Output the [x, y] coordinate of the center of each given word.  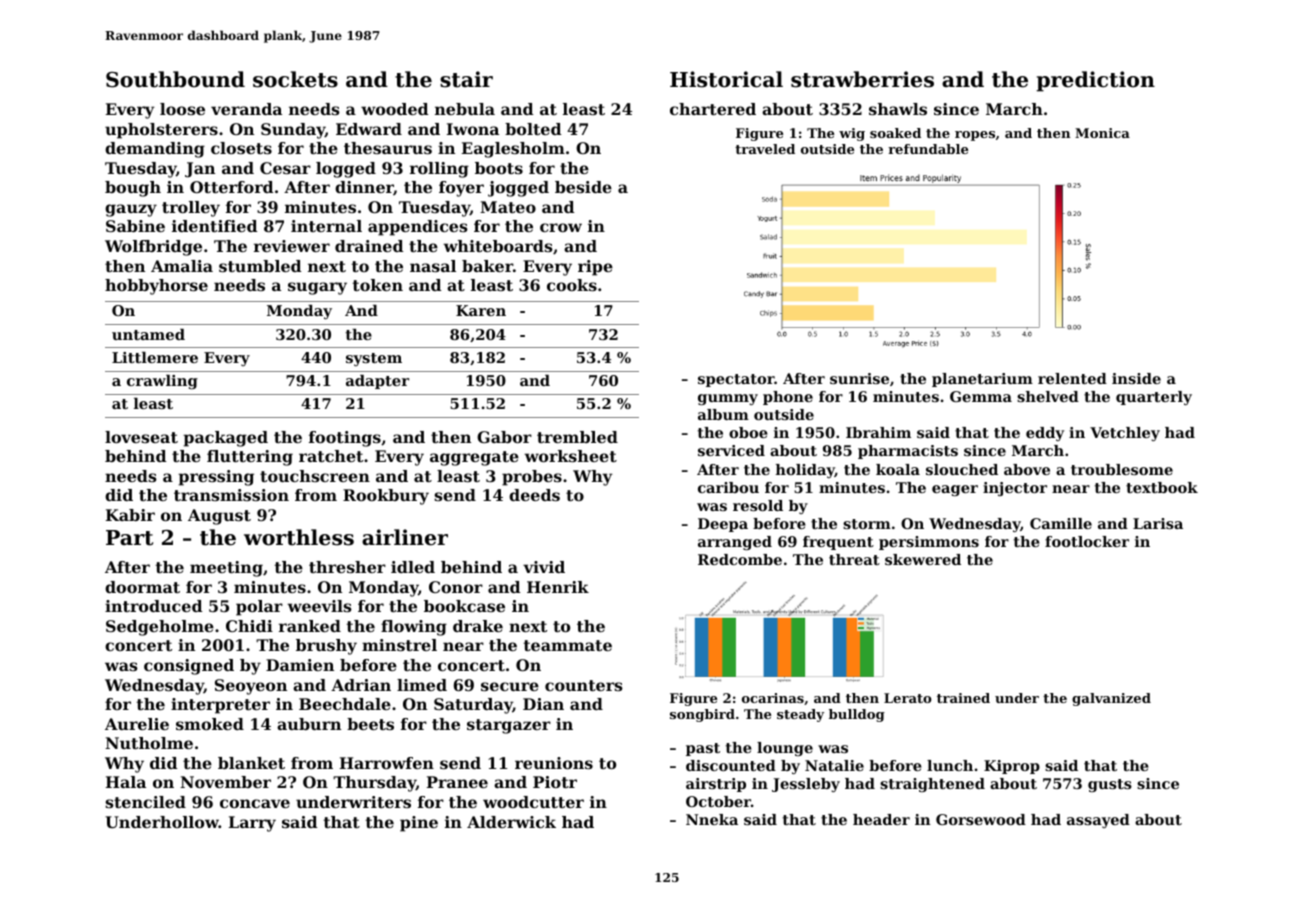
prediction [1095, 81]
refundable [928, 149]
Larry [252, 824]
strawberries [862, 79]
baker [487, 266]
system [374, 359]
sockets [295, 79]
